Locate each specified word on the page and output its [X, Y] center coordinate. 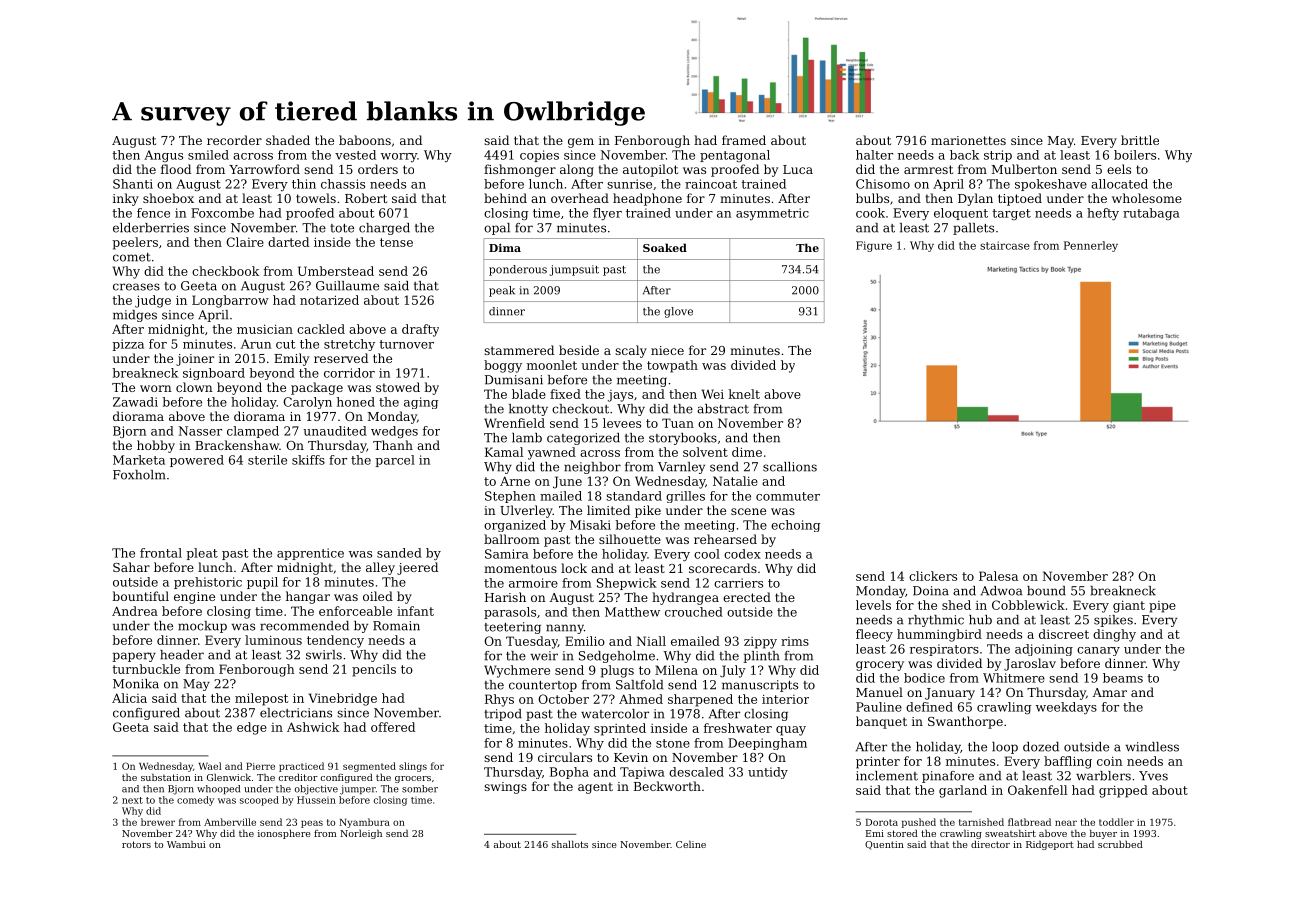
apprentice [310, 554]
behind [505, 198]
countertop [543, 686]
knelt [744, 394]
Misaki [590, 525]
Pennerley [1091, 246]
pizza [128, 345]
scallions [790, 467]
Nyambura [364, 823]
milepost [261, 699]
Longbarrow [230, 301]
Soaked [665, 247]
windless [1152, 747]
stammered [519, 350]
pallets [973, 229]
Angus [163, 156]
